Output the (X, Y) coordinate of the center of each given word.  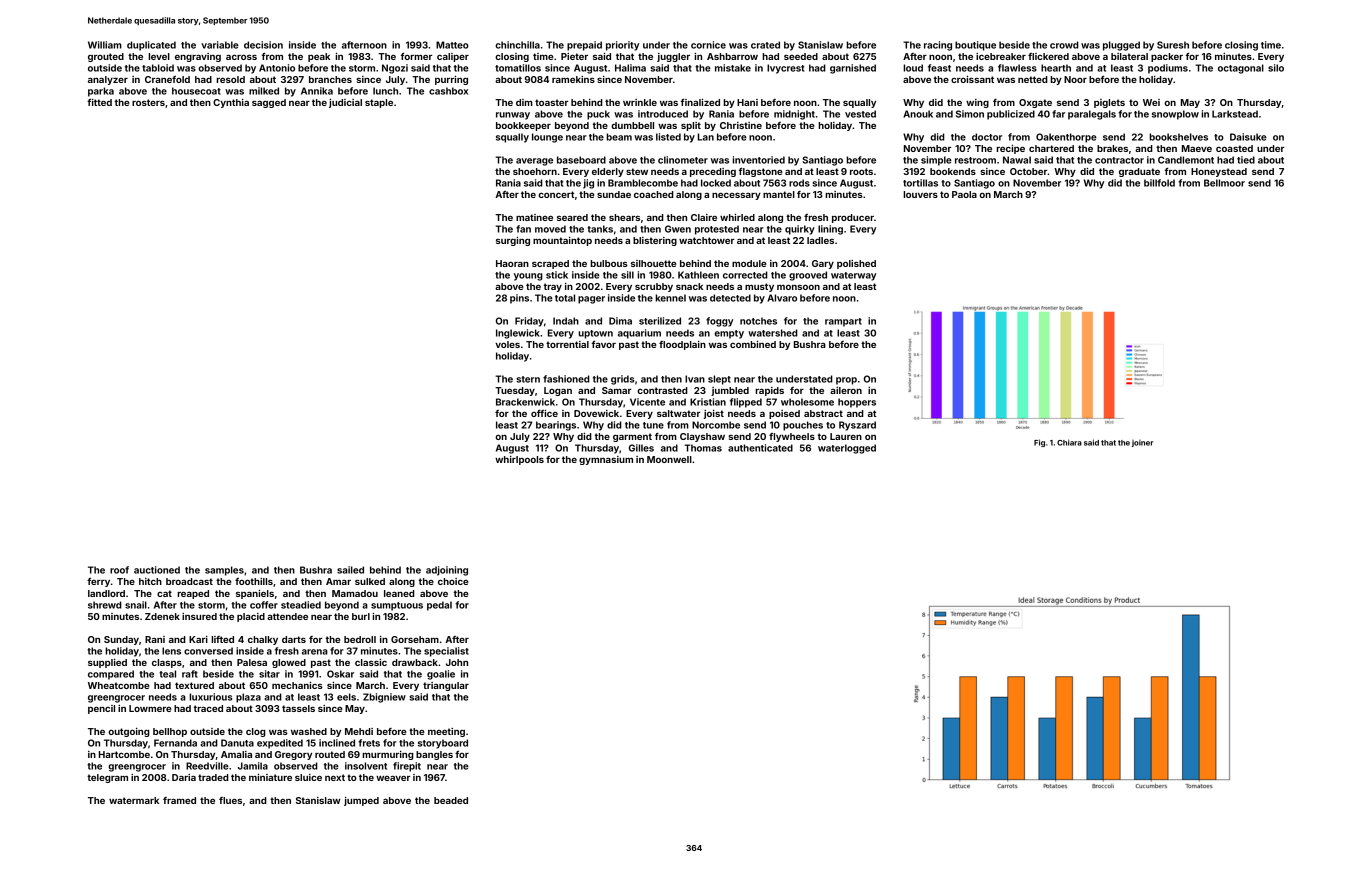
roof (119, 570)
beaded (451, 800)
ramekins (573, 79)
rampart (843, 322)
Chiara (1069, 442)
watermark (134, 800)
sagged (269, 103)
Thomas (703, 448)
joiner (1143, 443)
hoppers (857, 403)
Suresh (1173, 45)
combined (753, 344)
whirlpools (519, 460)
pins (519, 299)
